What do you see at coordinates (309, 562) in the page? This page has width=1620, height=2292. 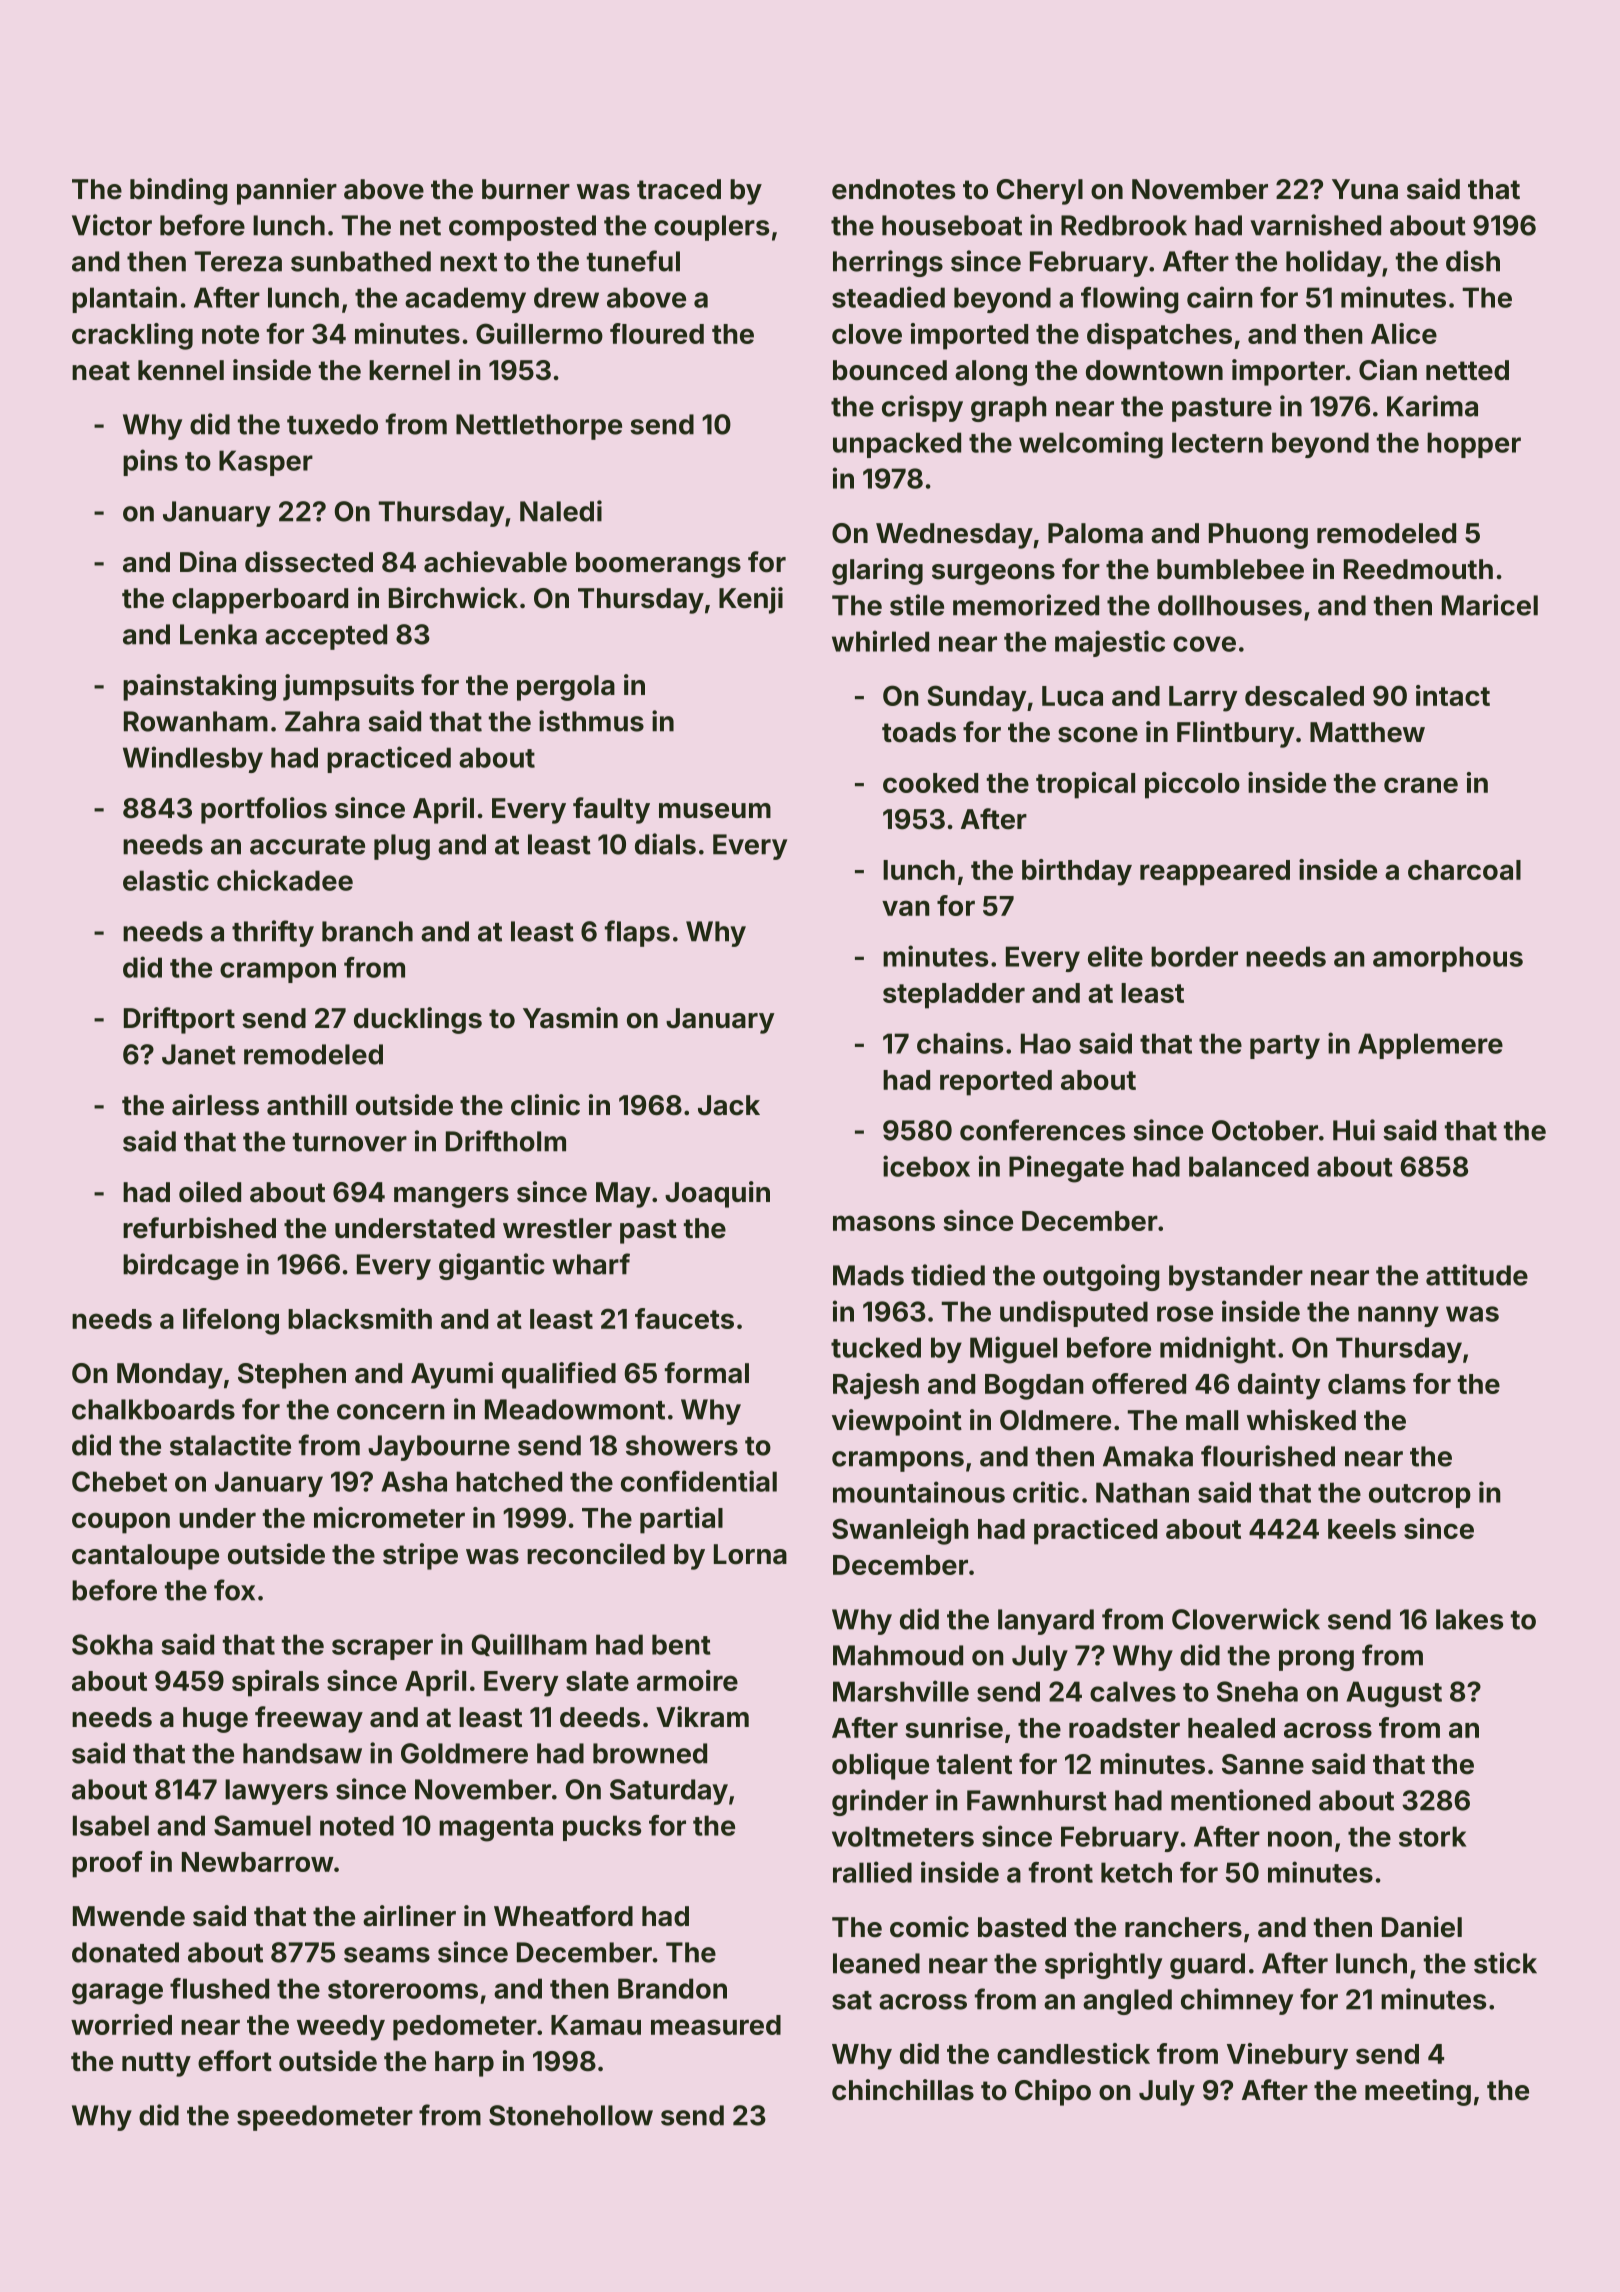 I see `dissected` at bounding box center [309, 562].
